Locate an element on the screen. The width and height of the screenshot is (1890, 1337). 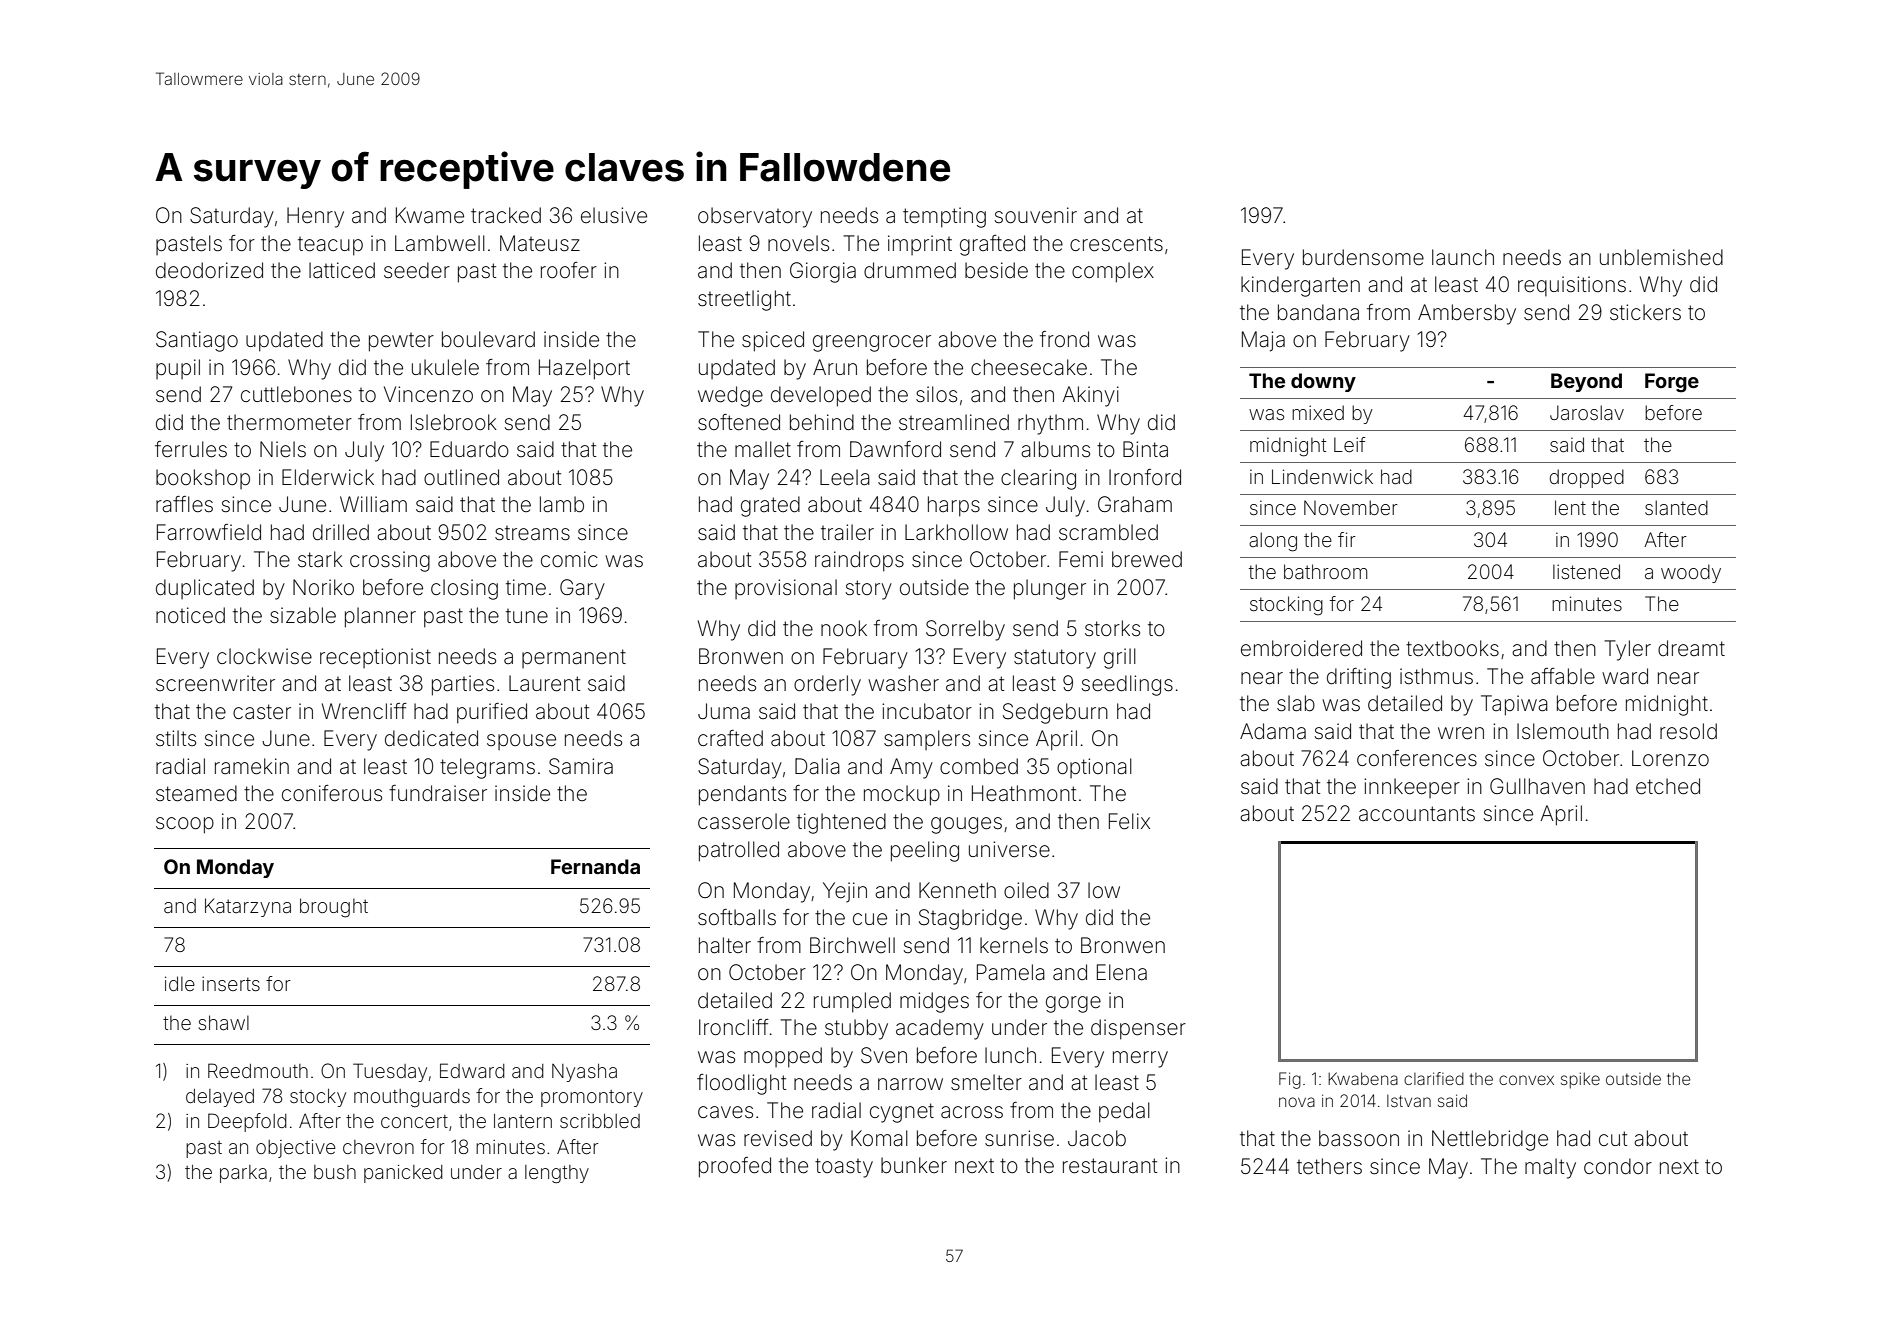
Arun is located at coordinates (835, 367).
